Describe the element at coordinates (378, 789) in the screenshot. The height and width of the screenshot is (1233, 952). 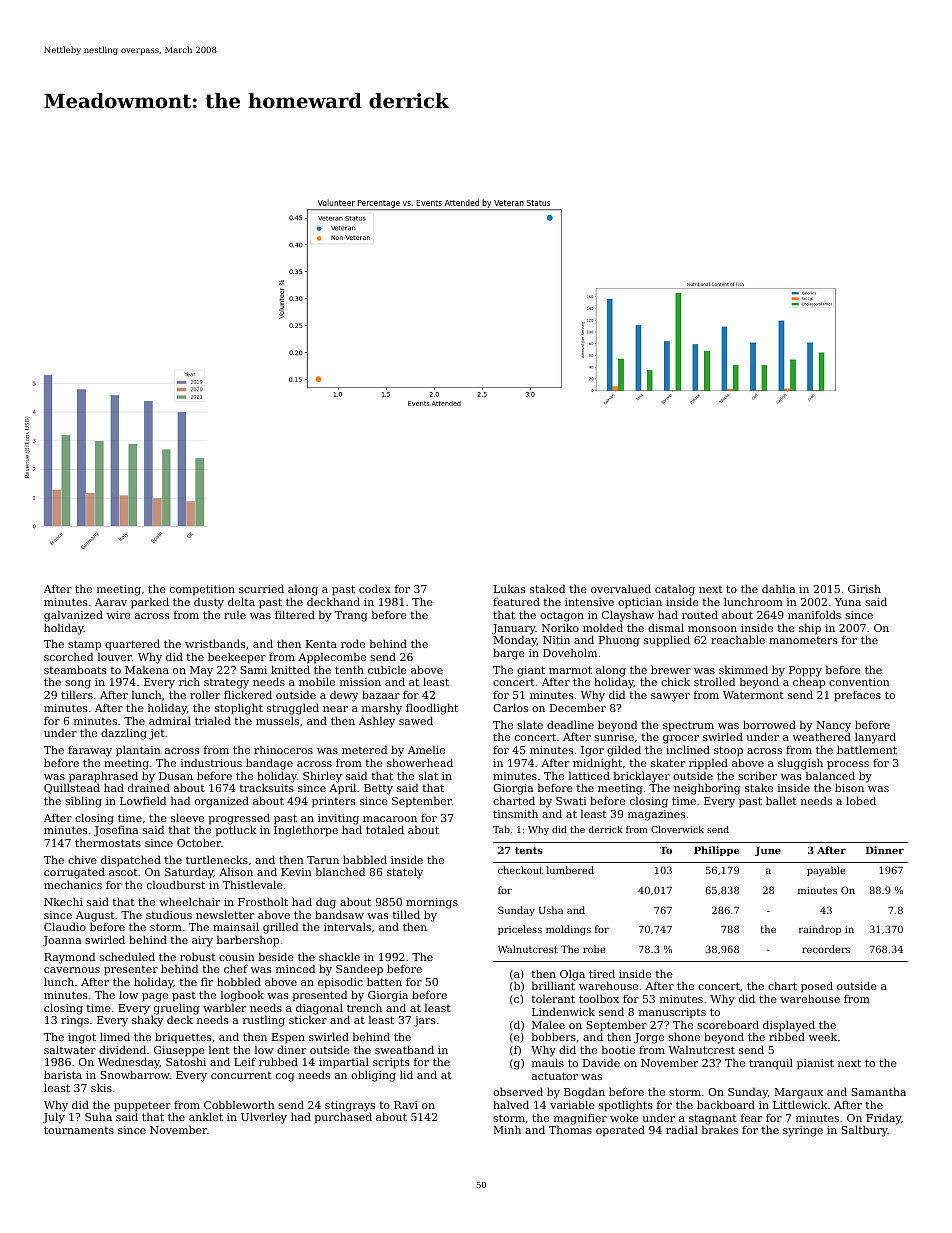
I see `Betty` at that location.
